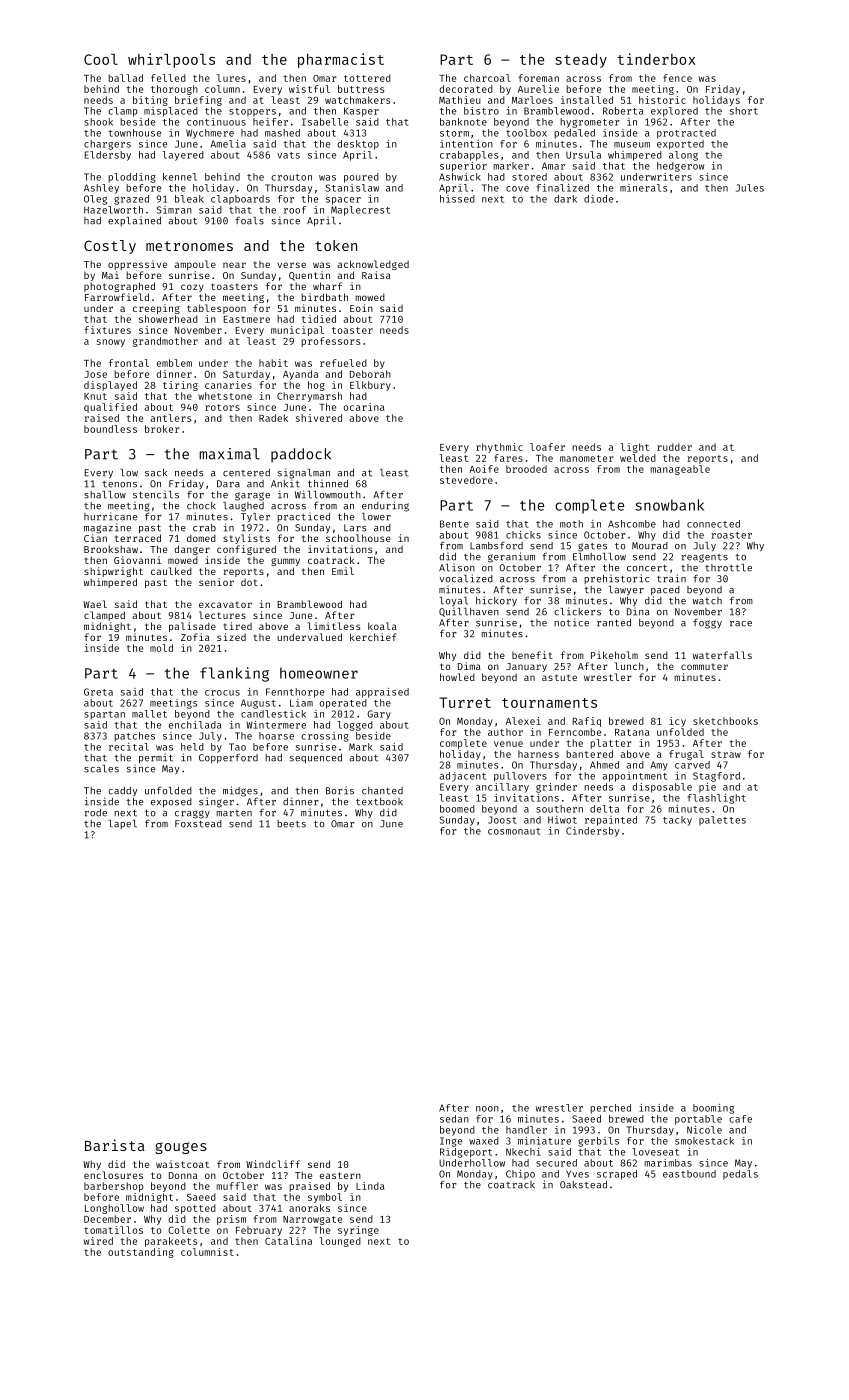 The image size is (849, 1400). I want to click on paddock, so click(301, 455).
